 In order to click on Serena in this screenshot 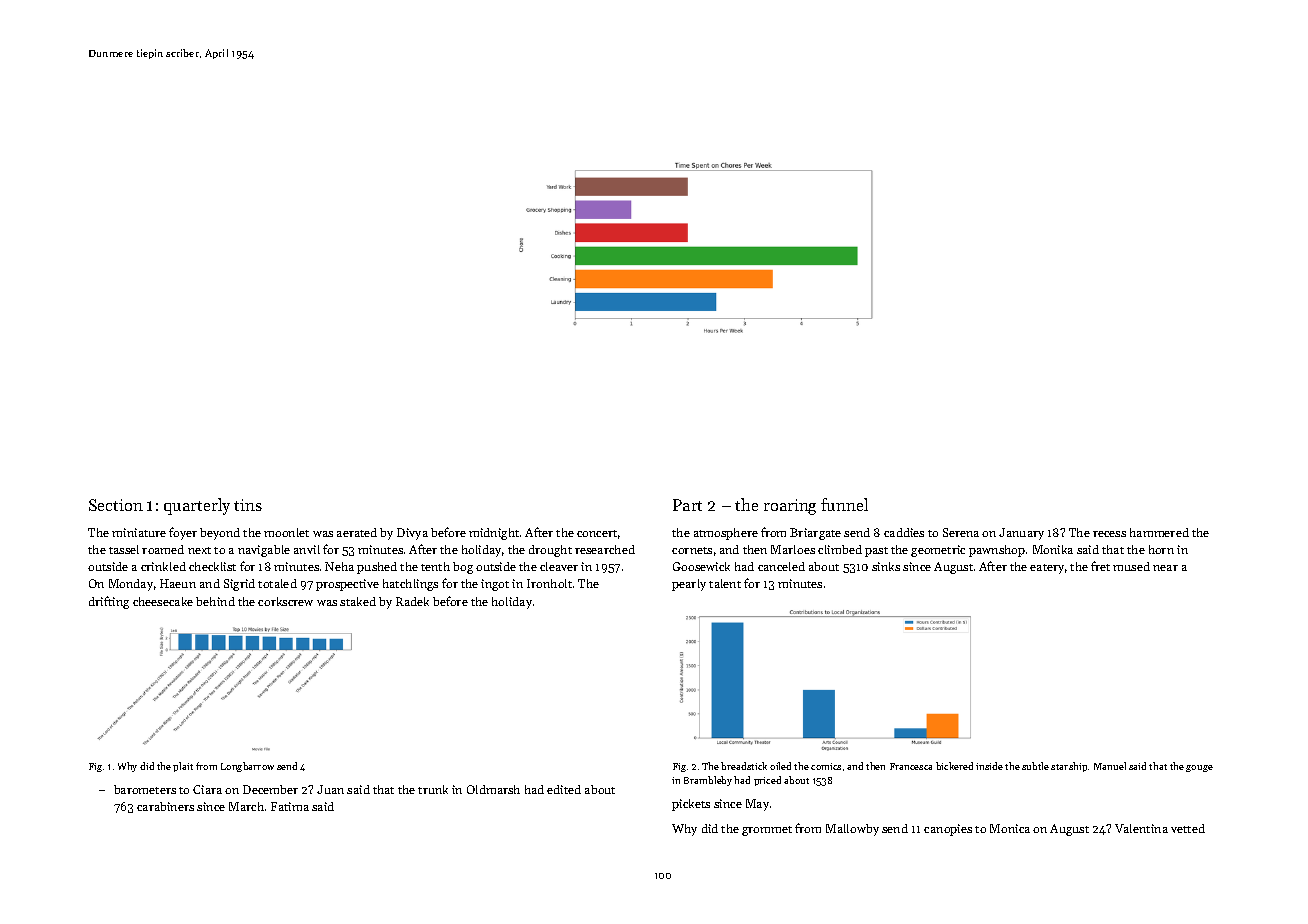, I will do `click(961, 532)`.
